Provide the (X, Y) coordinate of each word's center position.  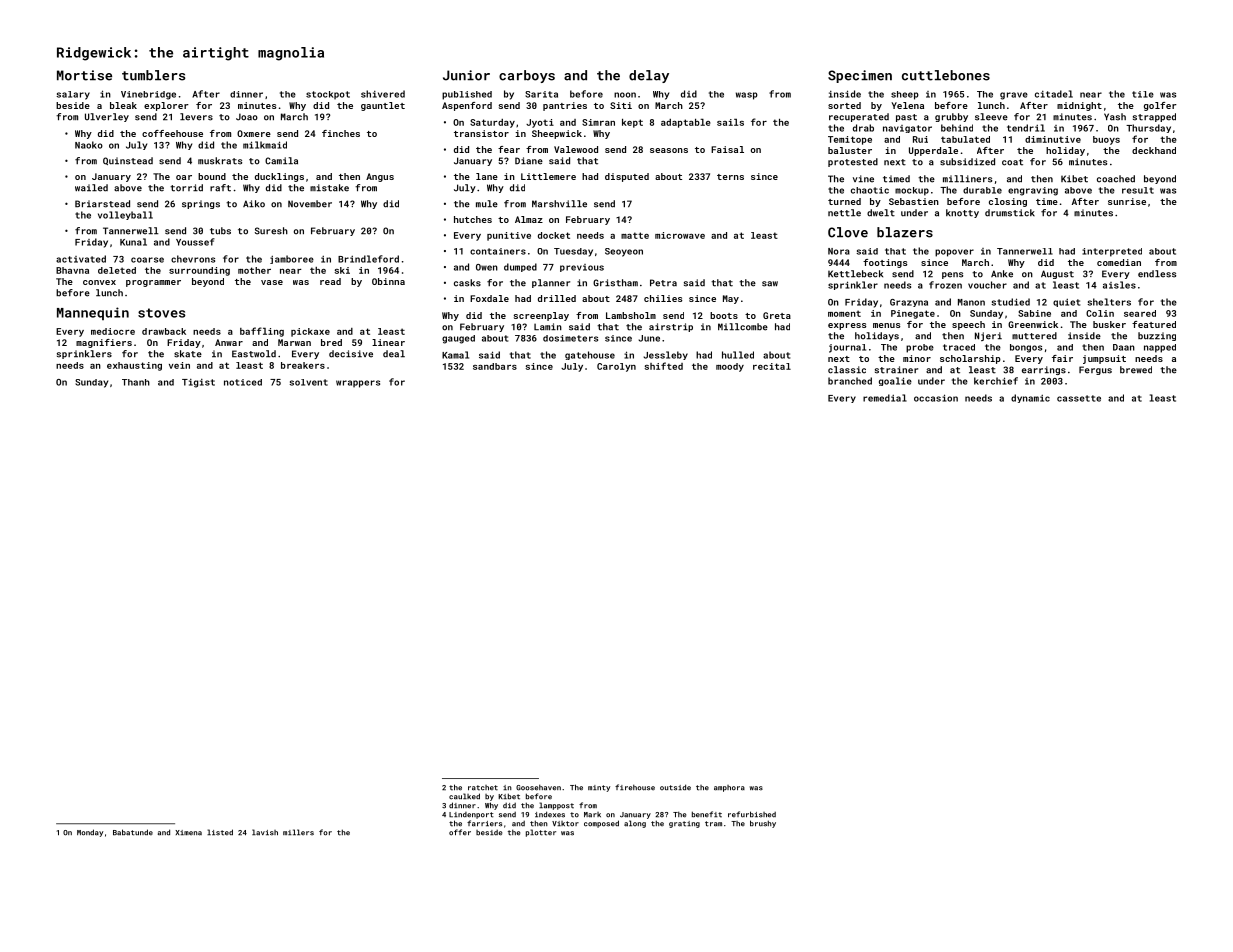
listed (220, 832)
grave (1014, 96)
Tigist (198, 383)
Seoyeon (624, 252)
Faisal (727, 149)
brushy (763, 824)
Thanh (136, 382)
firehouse (635, 787)
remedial (885, 398)
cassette (1079, 398)
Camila (281, 161)
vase (272, 282)
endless (1157, 274)
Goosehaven (538, 787)
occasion (936, 398)
